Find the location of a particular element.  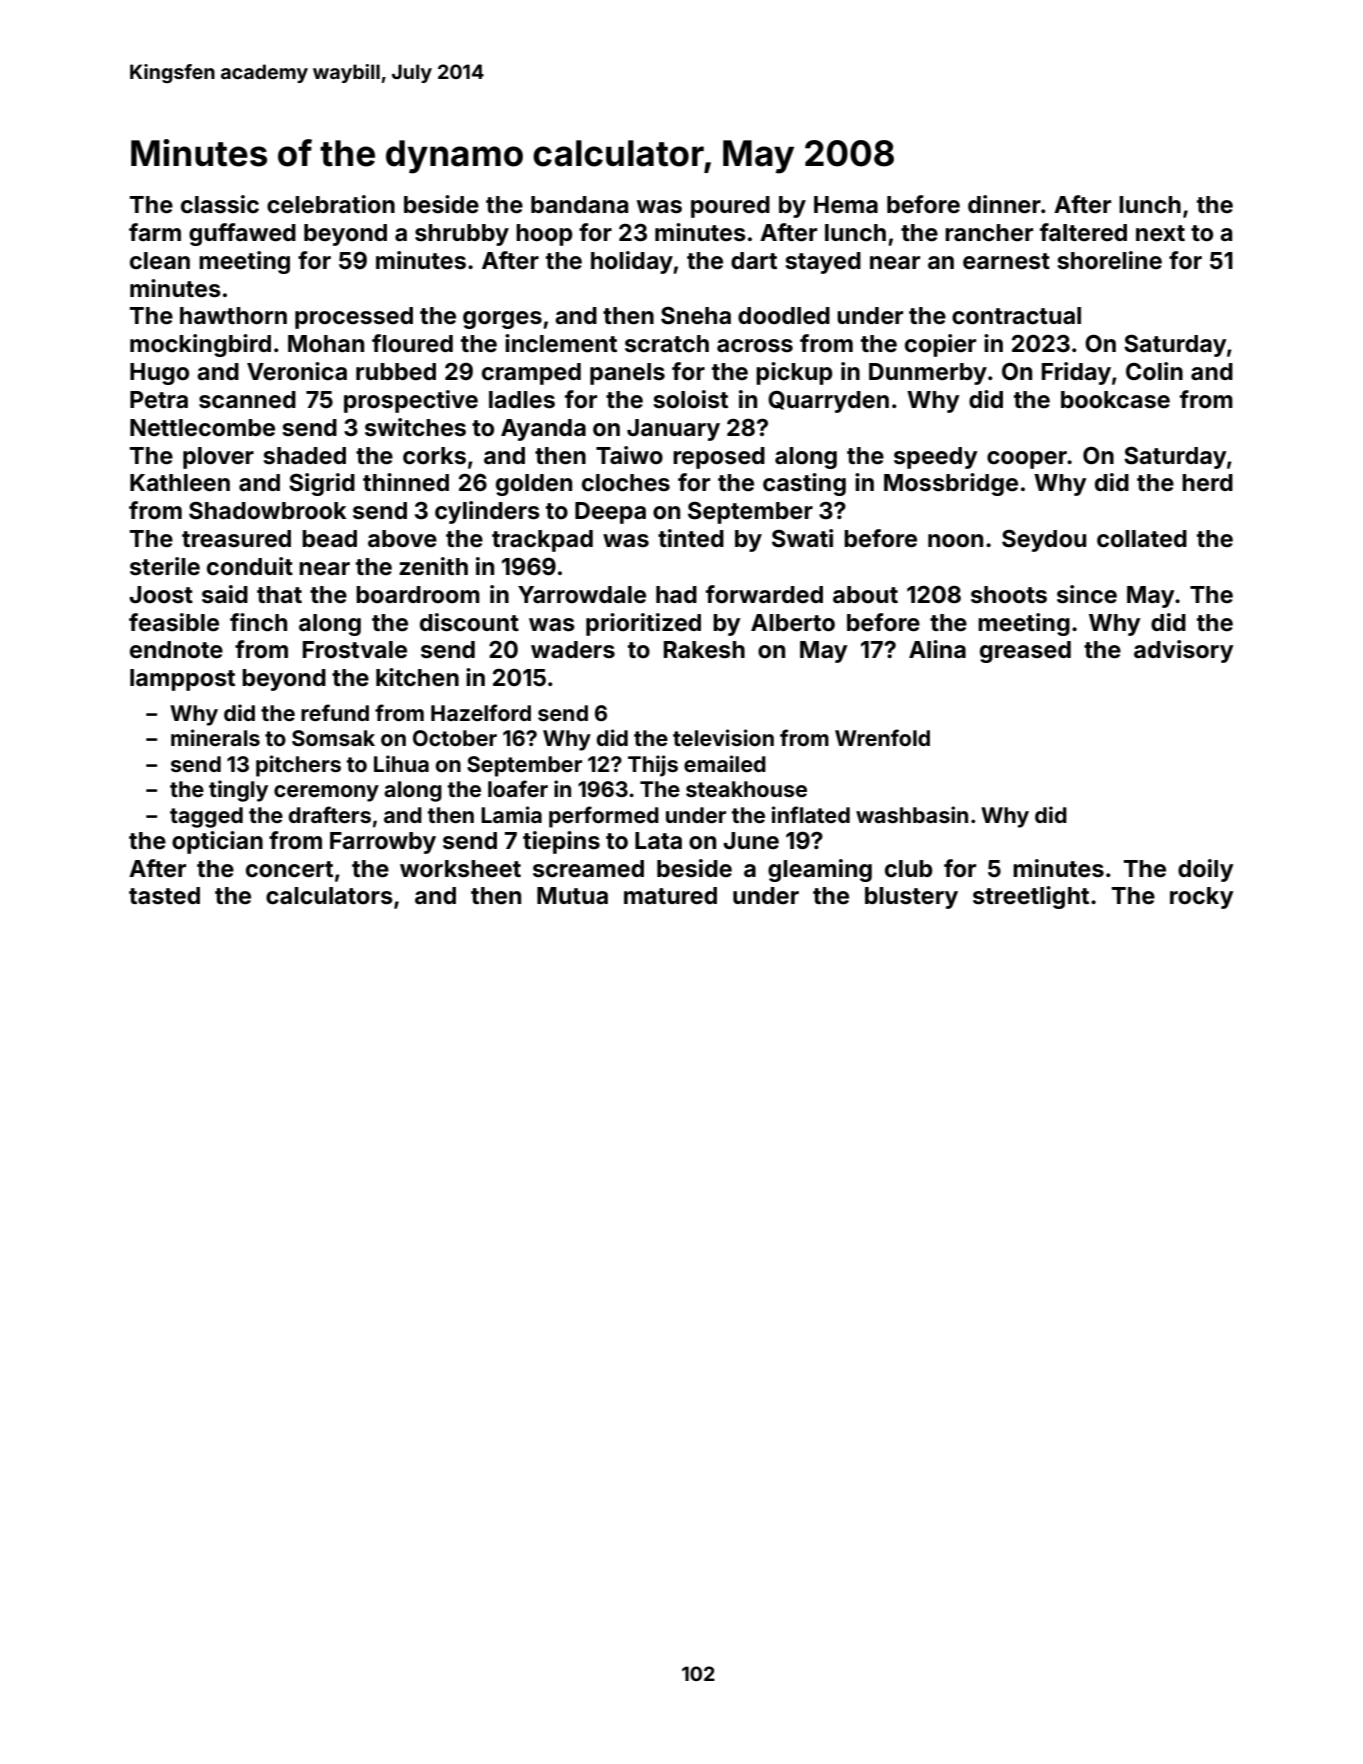

Yarrowdale is located at coordinates (582, 595).
